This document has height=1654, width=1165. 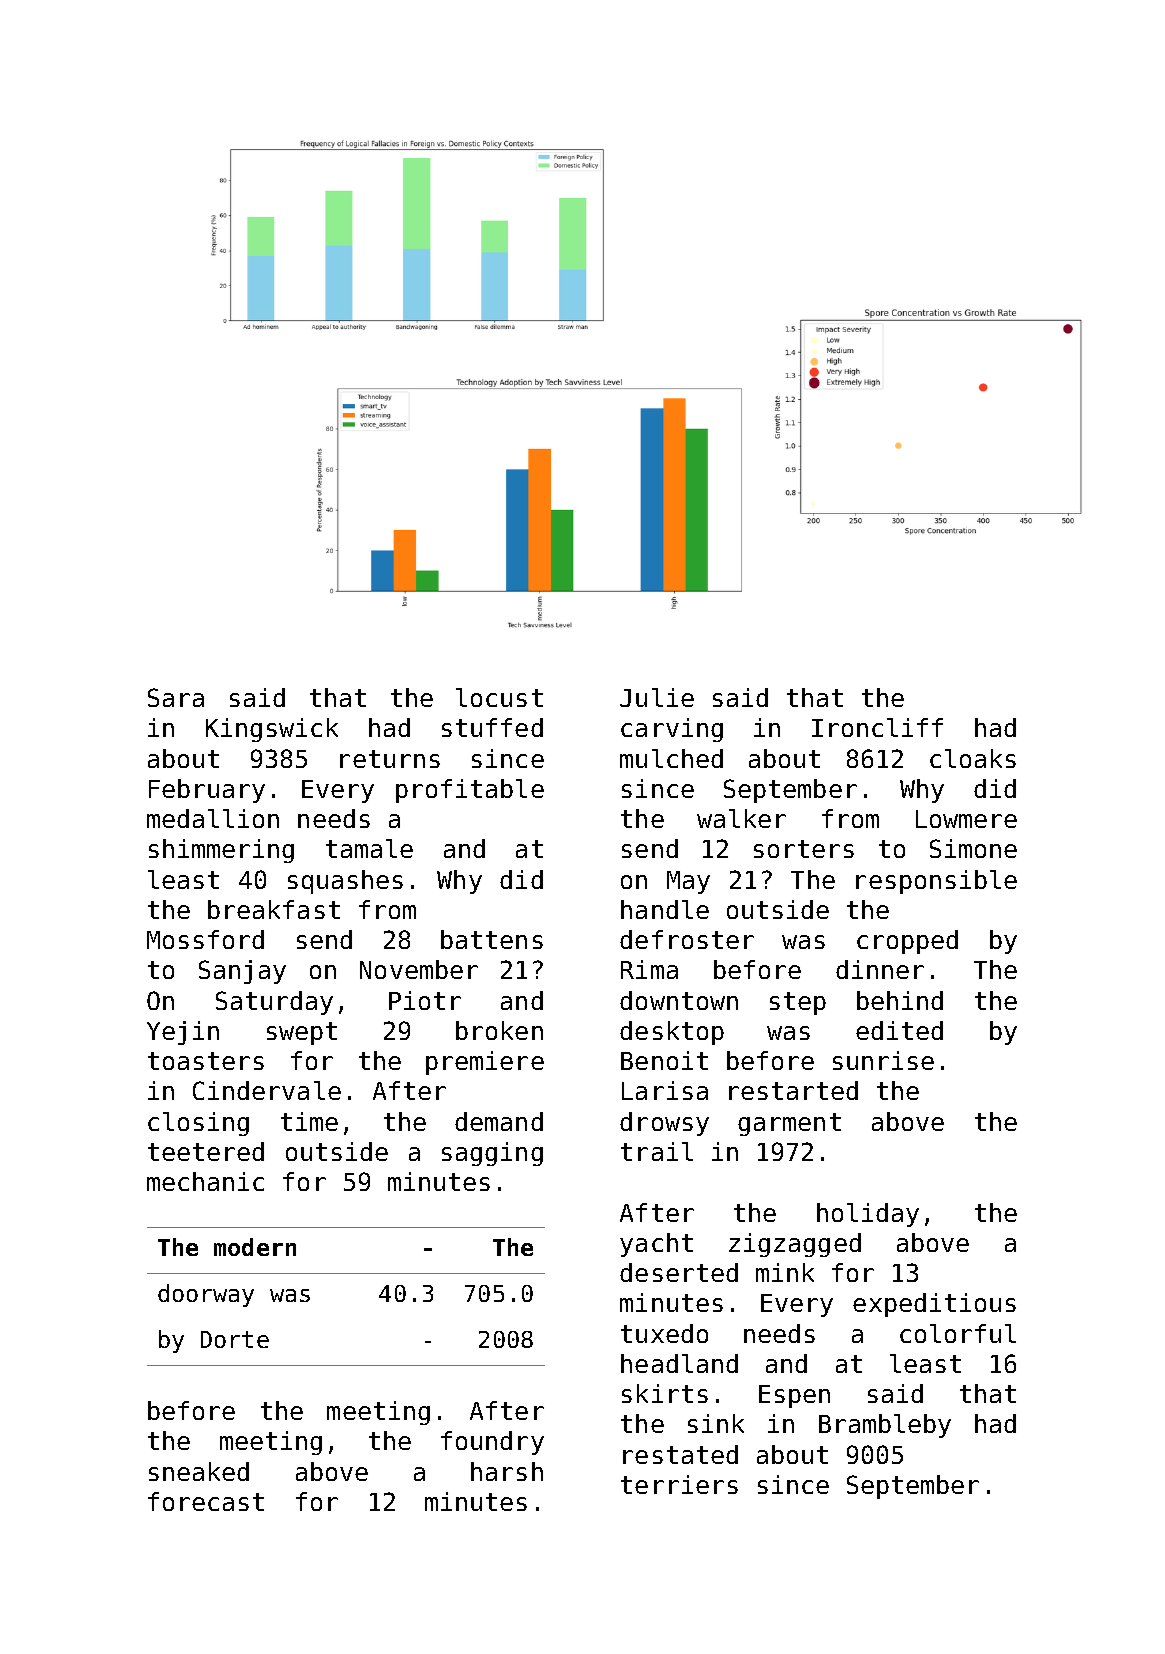 What do you see at coordinates (877, 727) in the document?
I see `Ironcliff` at bounding box center [877, 727].
